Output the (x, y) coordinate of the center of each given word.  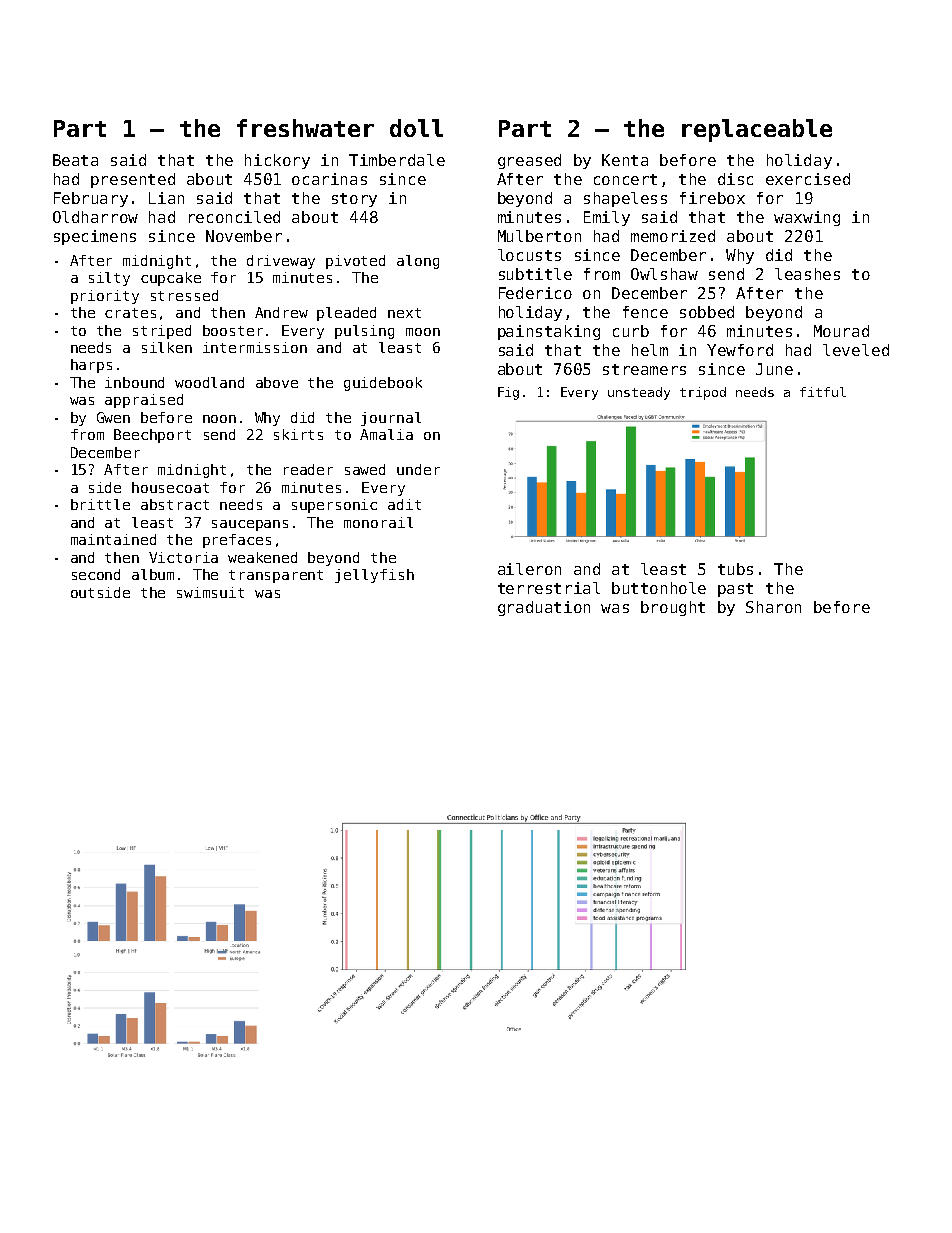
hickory (277, 161)
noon (219, 419)
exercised (808, 179)
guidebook (383, 384)
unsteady (639, 393)
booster (233, 330)
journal (391, 419)
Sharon (773, 607)
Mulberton (539, 236)
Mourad (841, 331)
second (96, 574)
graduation (544, 608)
